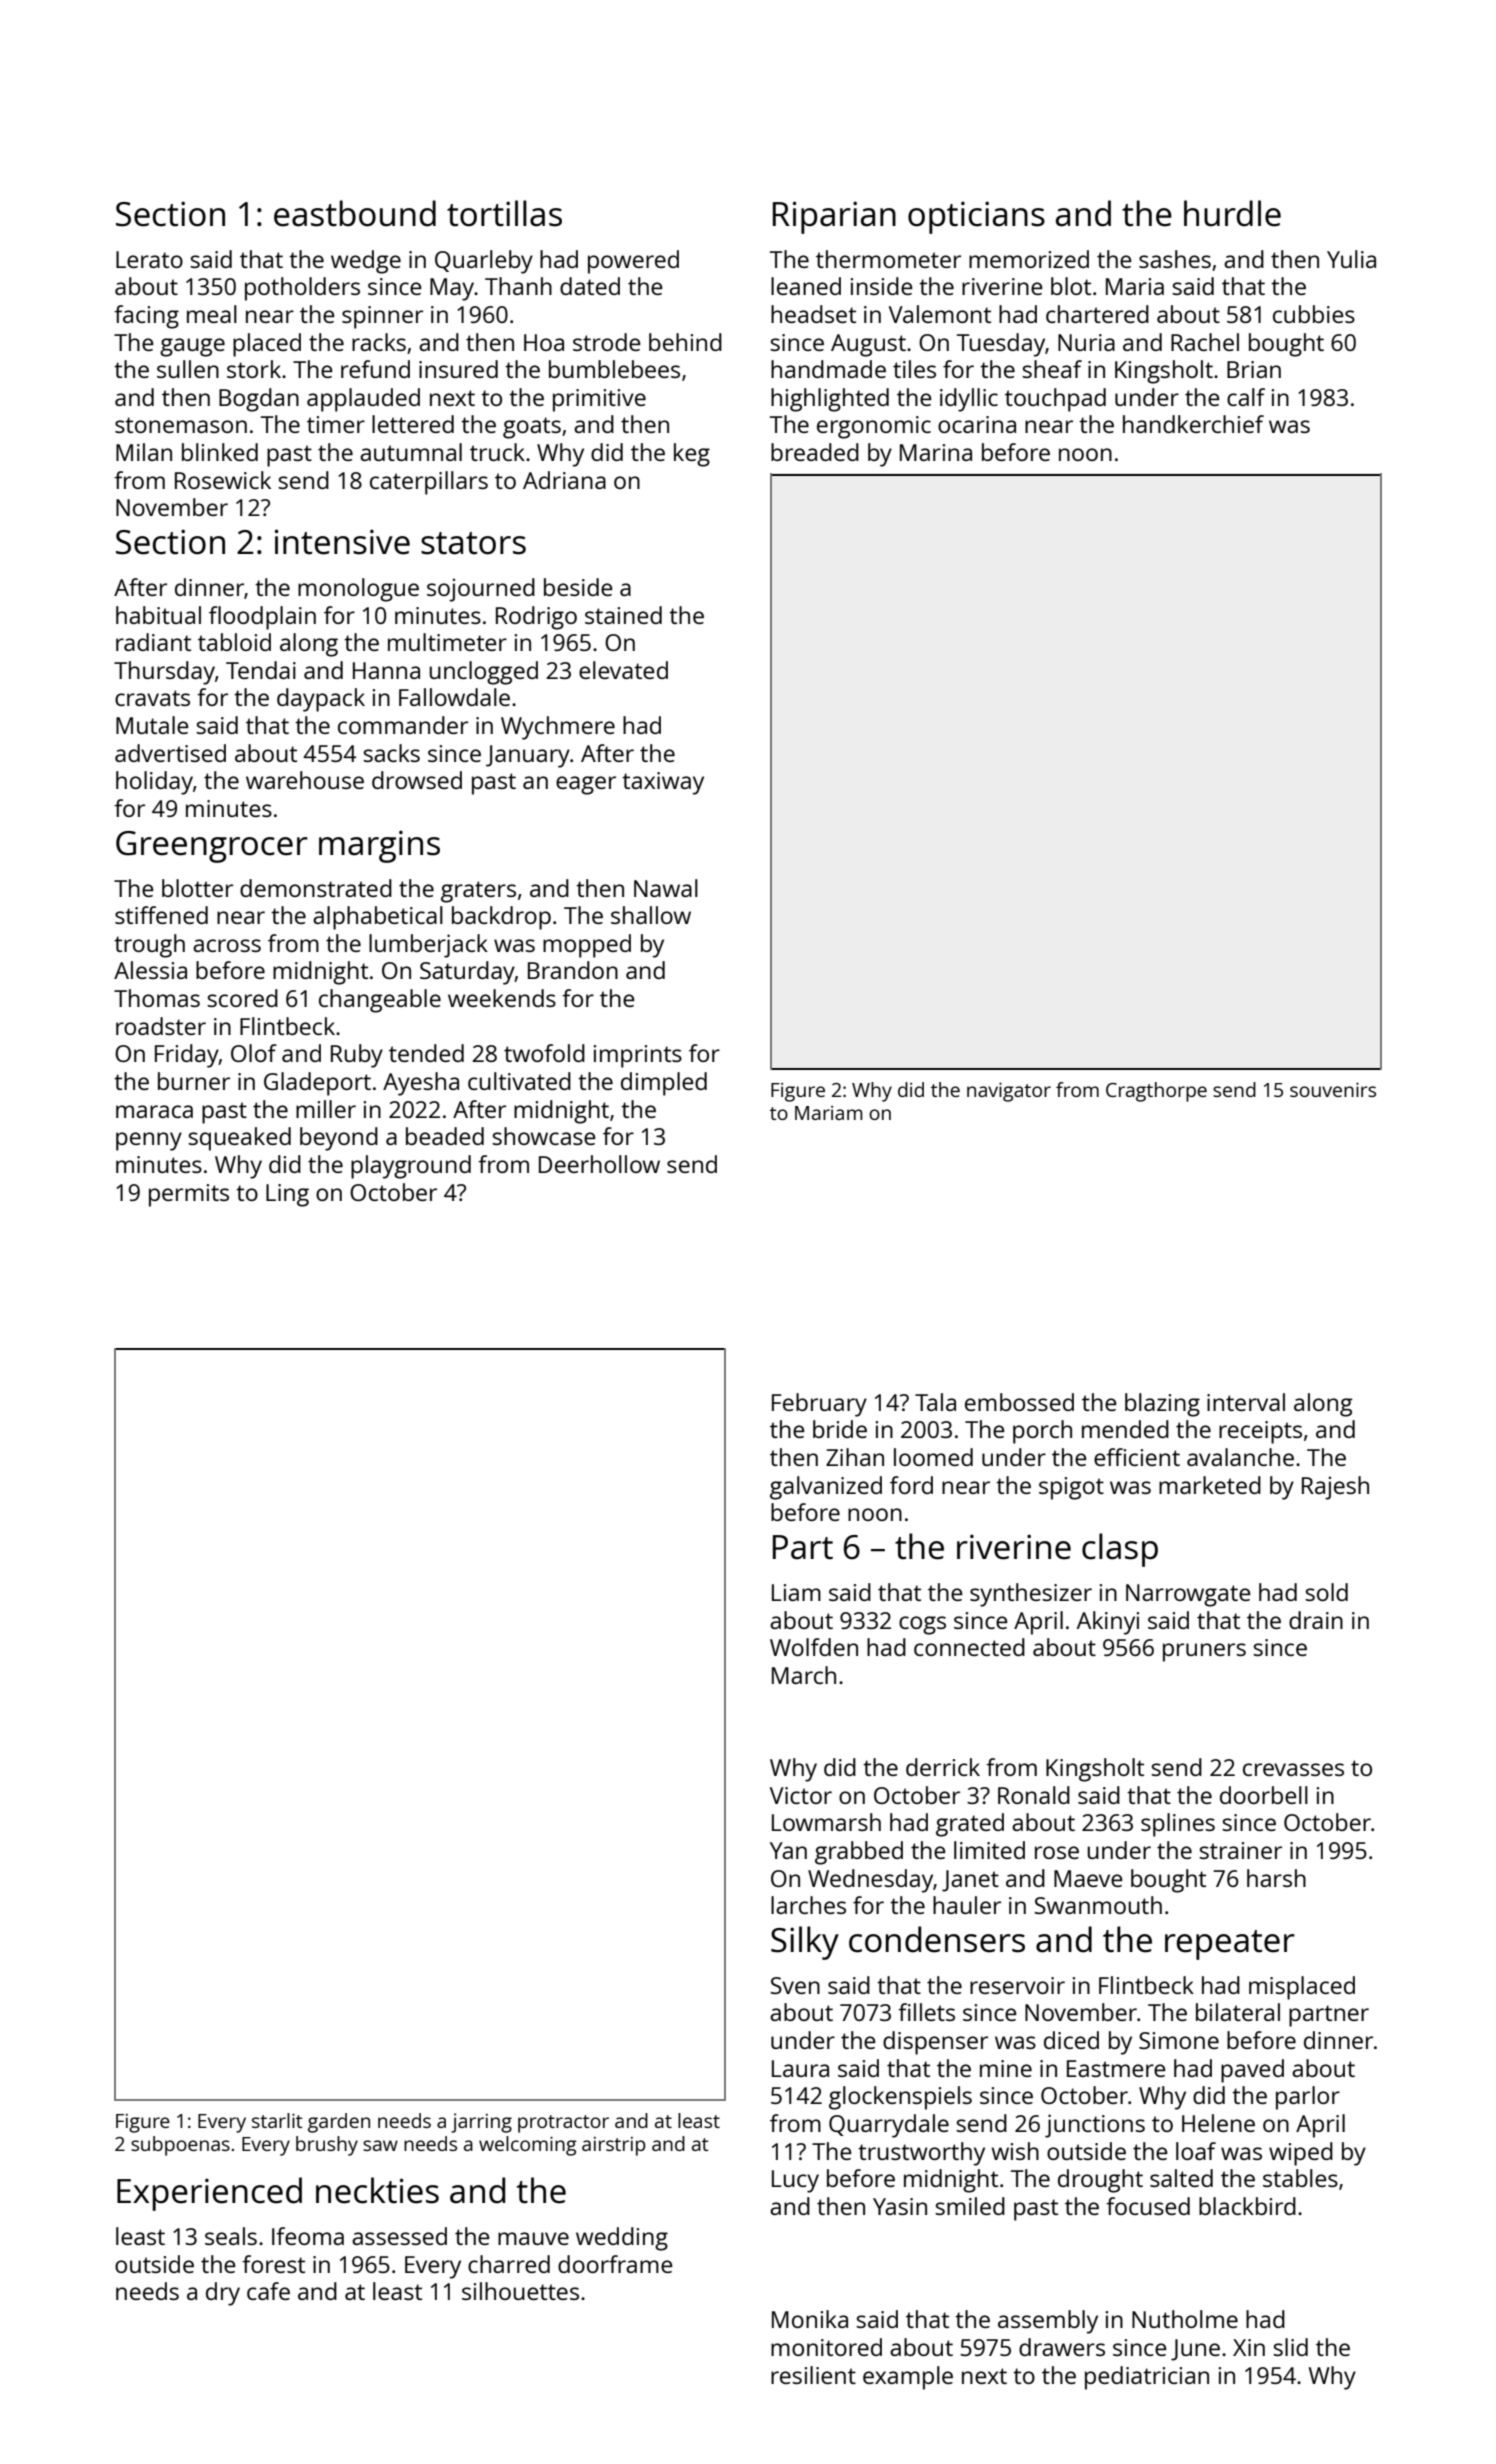 Image resolution: width=1496 pixels, height=2464 pixels. Describe the element at coordinates (302, 289) in the document. I see `potholders` at that location.
